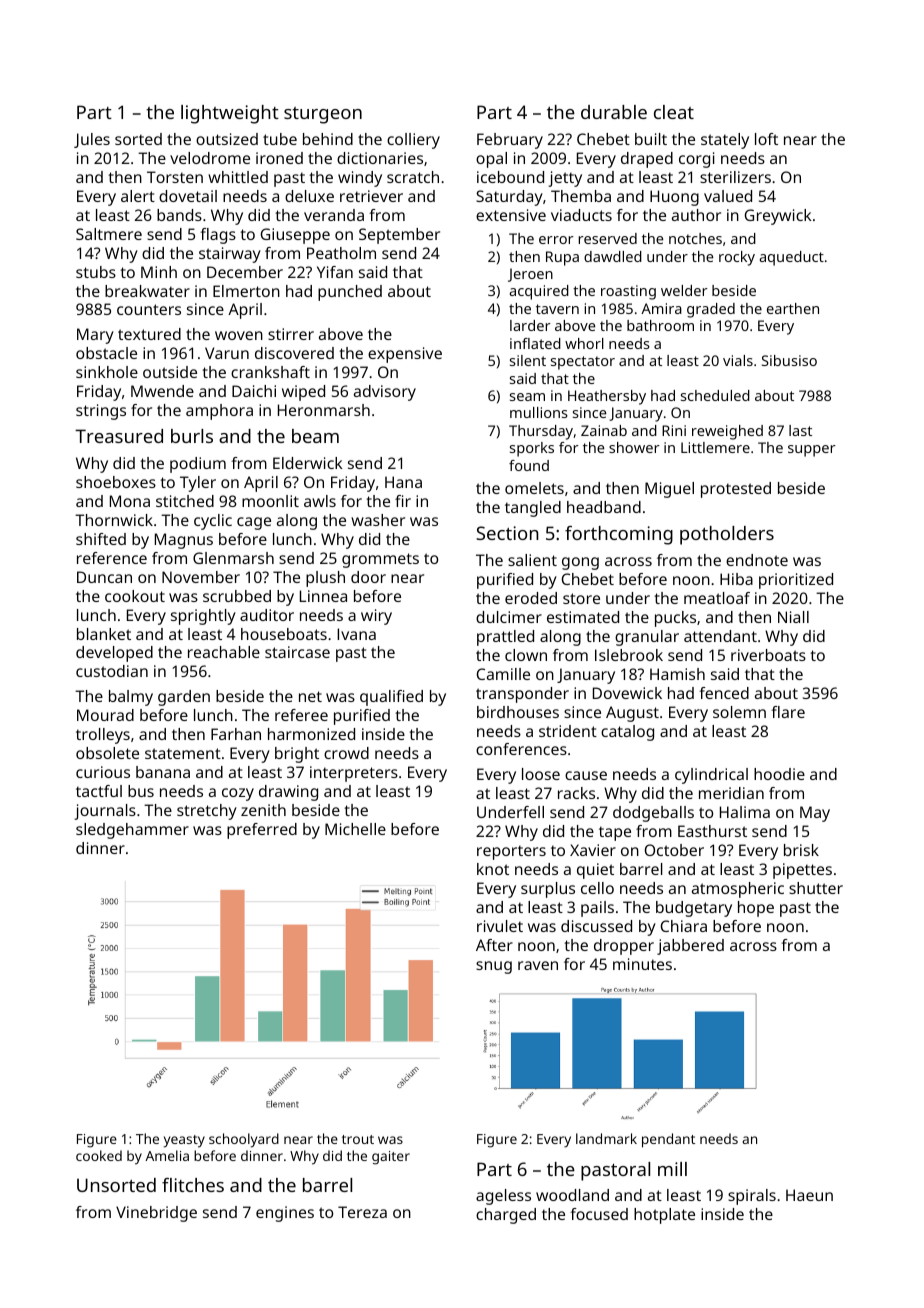 This page has width=924, height=1308. I want to click on shifted, so click(101, 539).
